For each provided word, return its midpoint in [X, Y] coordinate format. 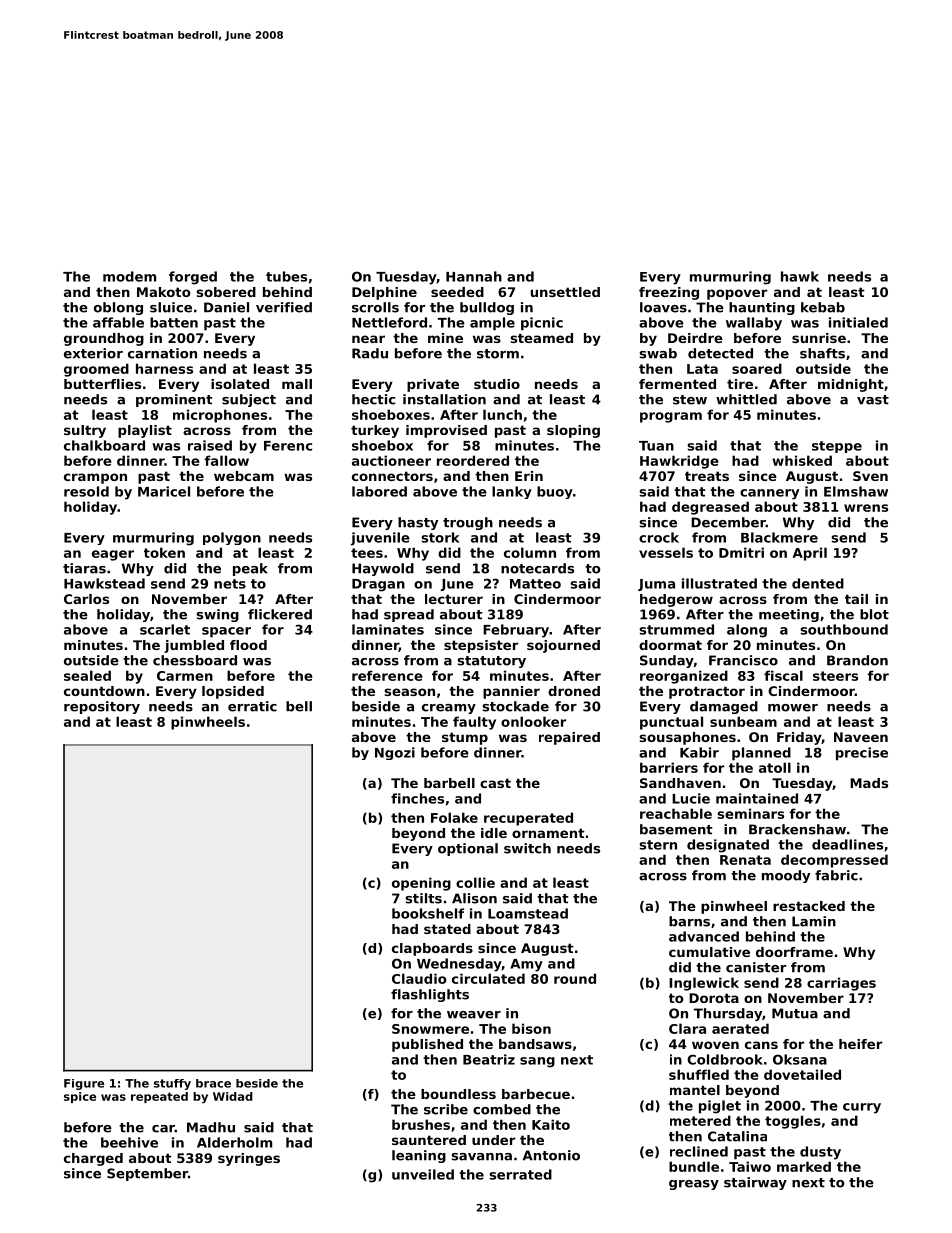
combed [502, 1109]
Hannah [474, 276]
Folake [454, 817]
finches [417, 798]
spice [80, 1097]
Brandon [857, 660]
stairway [755, 1183]
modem [129, 276]
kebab [823, 307]
